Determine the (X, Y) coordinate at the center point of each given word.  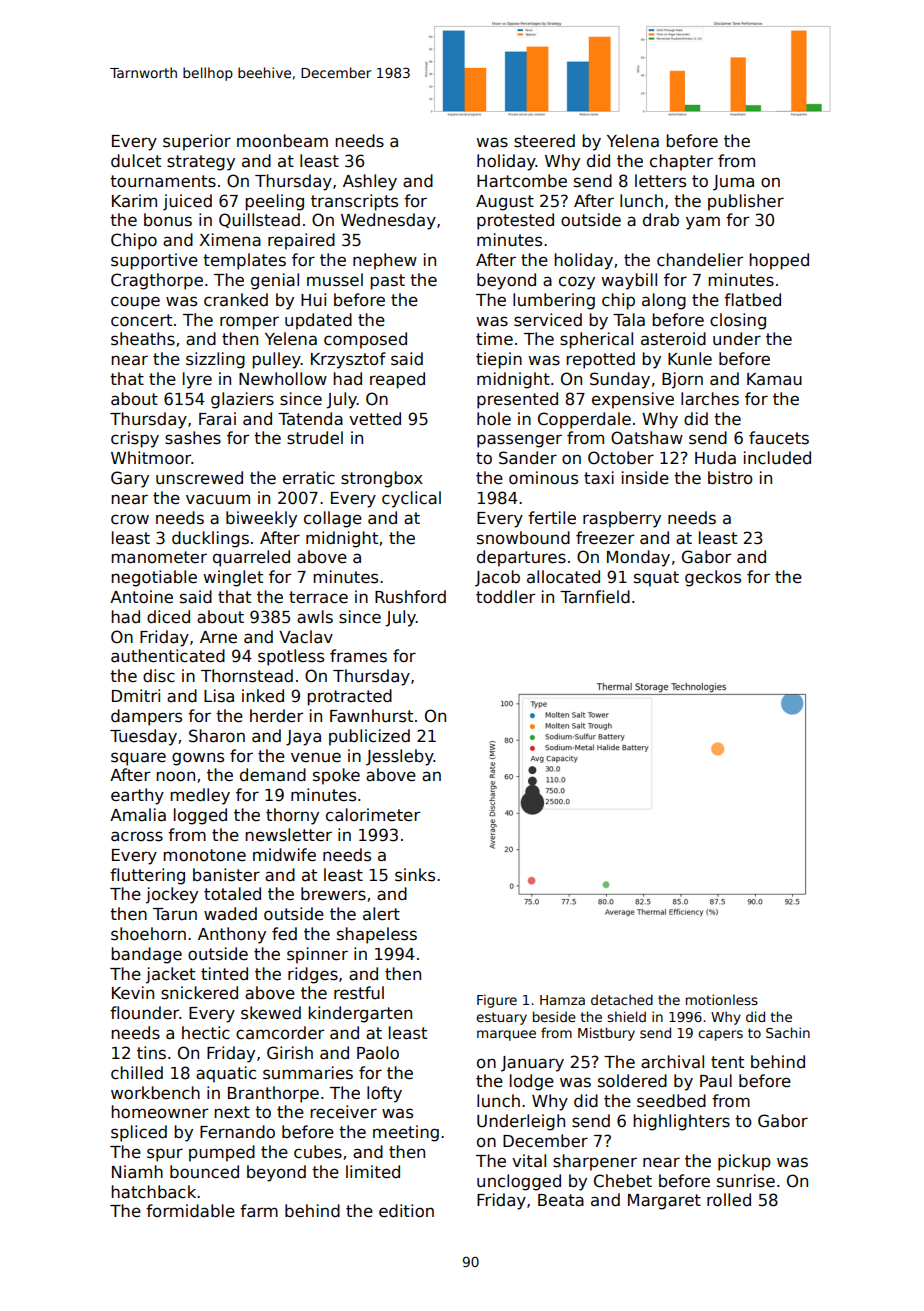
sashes (193, 438)
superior (197, 142)
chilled (137, 1073)
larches (710, 399)
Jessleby (400, 757)
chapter (681, 162)
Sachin (788, 1032)
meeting (406, 1133)
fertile (552, 518)
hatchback (153, 1192)
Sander (528, 458)
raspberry (622, 519)
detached (622, 999)
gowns (198, 759)
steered (544, 141)
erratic (309, 478)
